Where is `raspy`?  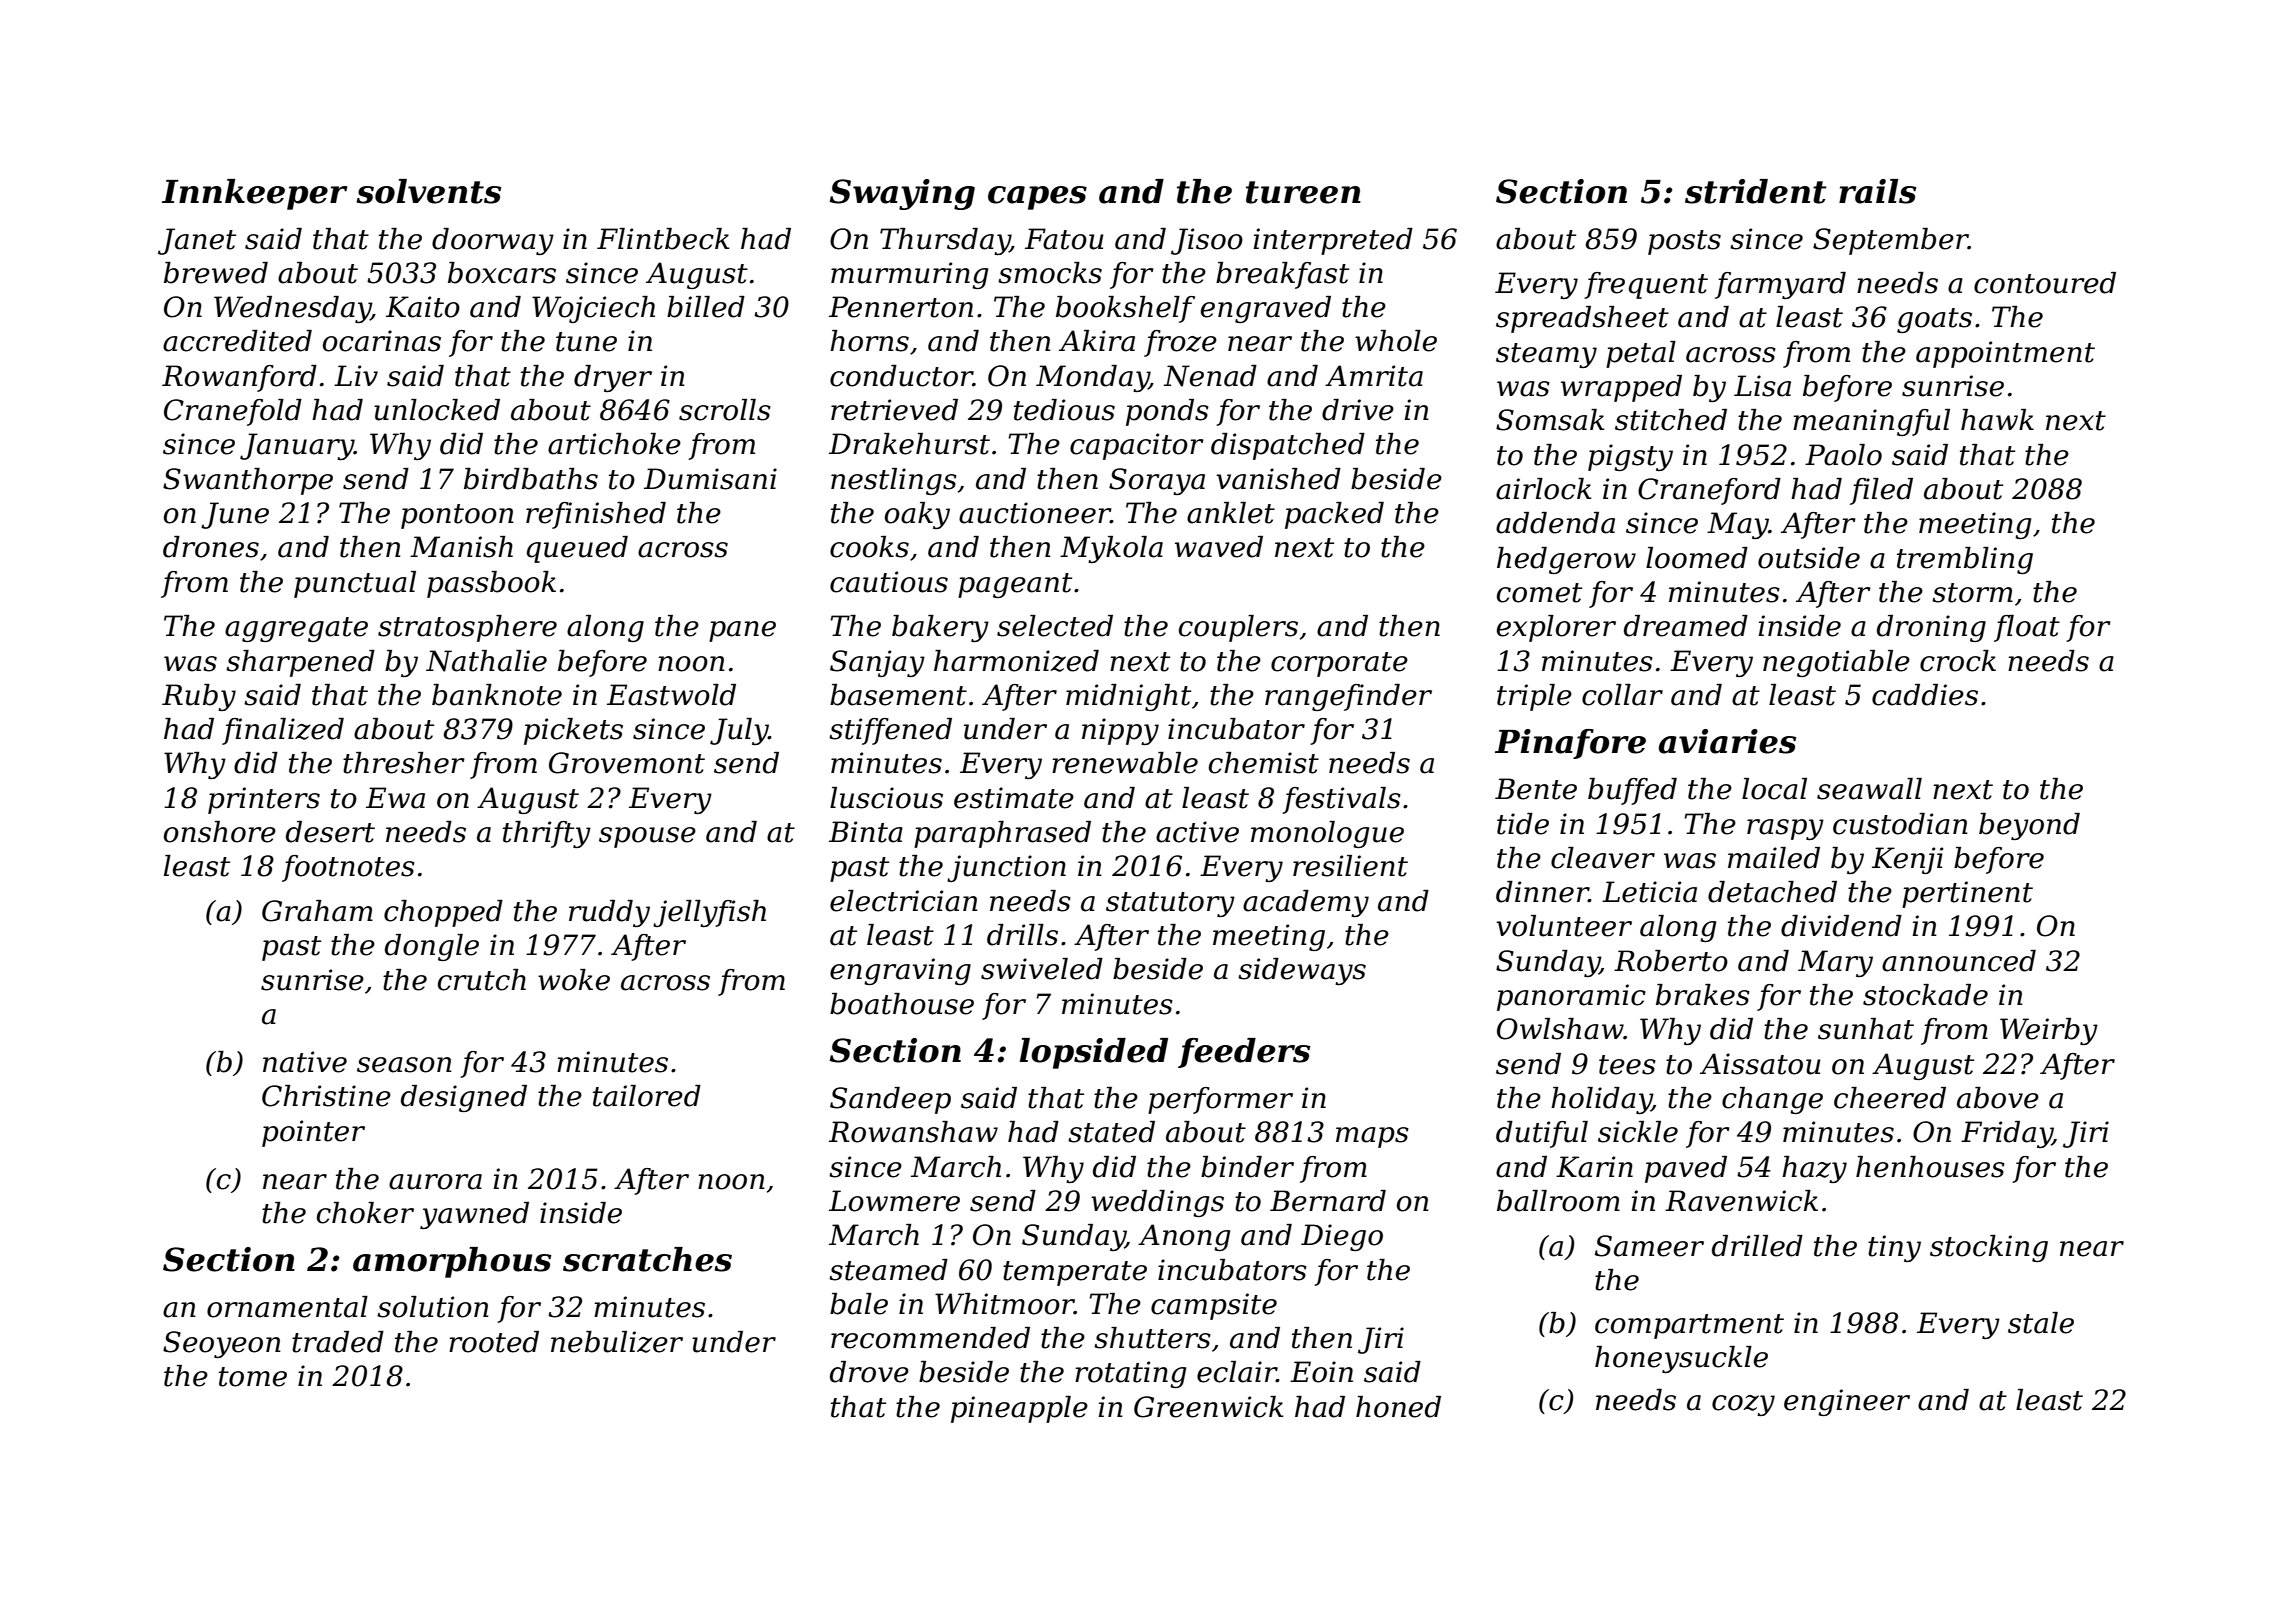
raspy is located at coordinates (1785, 829).
